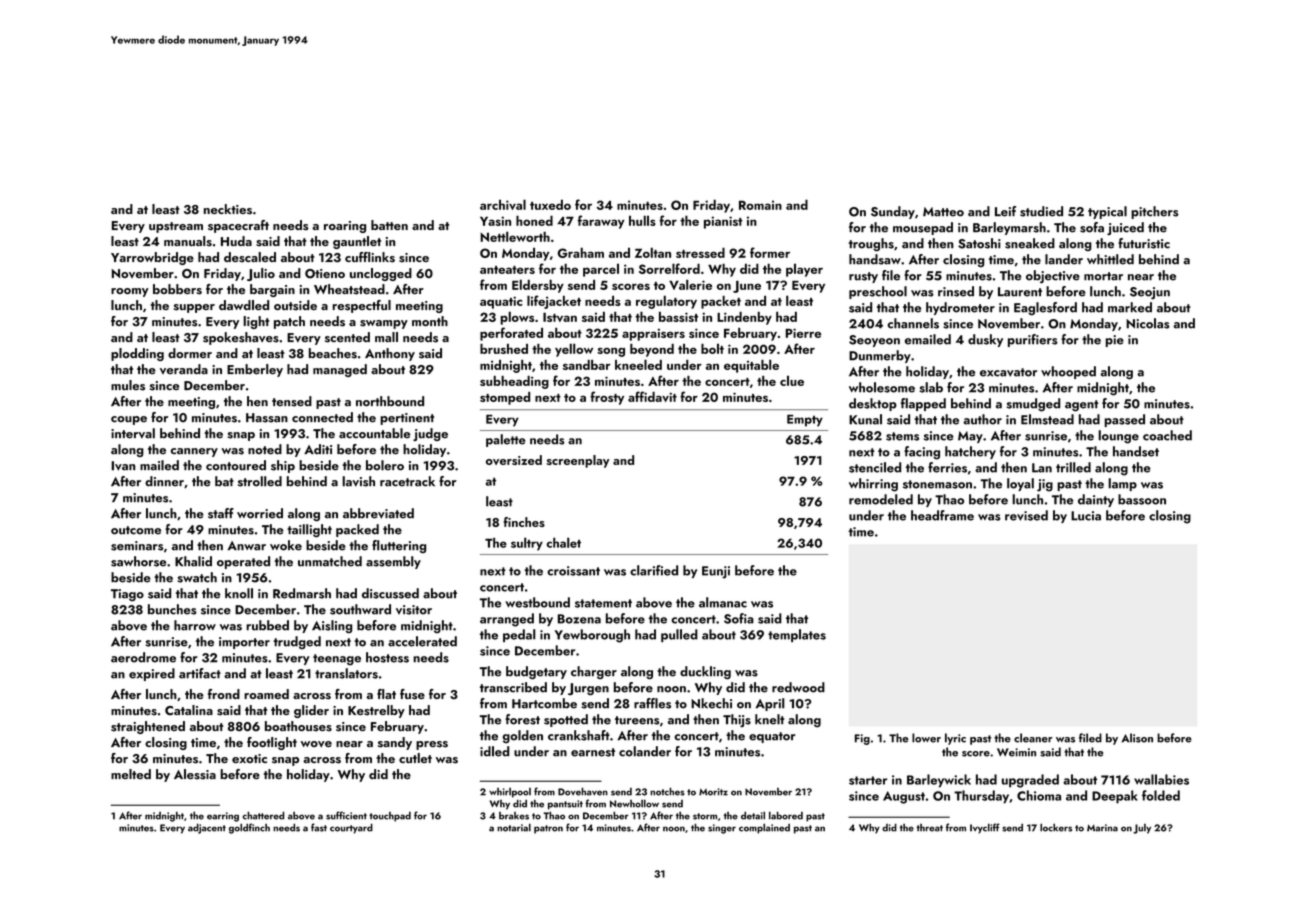 The height and width of the page is (924, 1308). I want to click on passed, so click(1124, 420).
